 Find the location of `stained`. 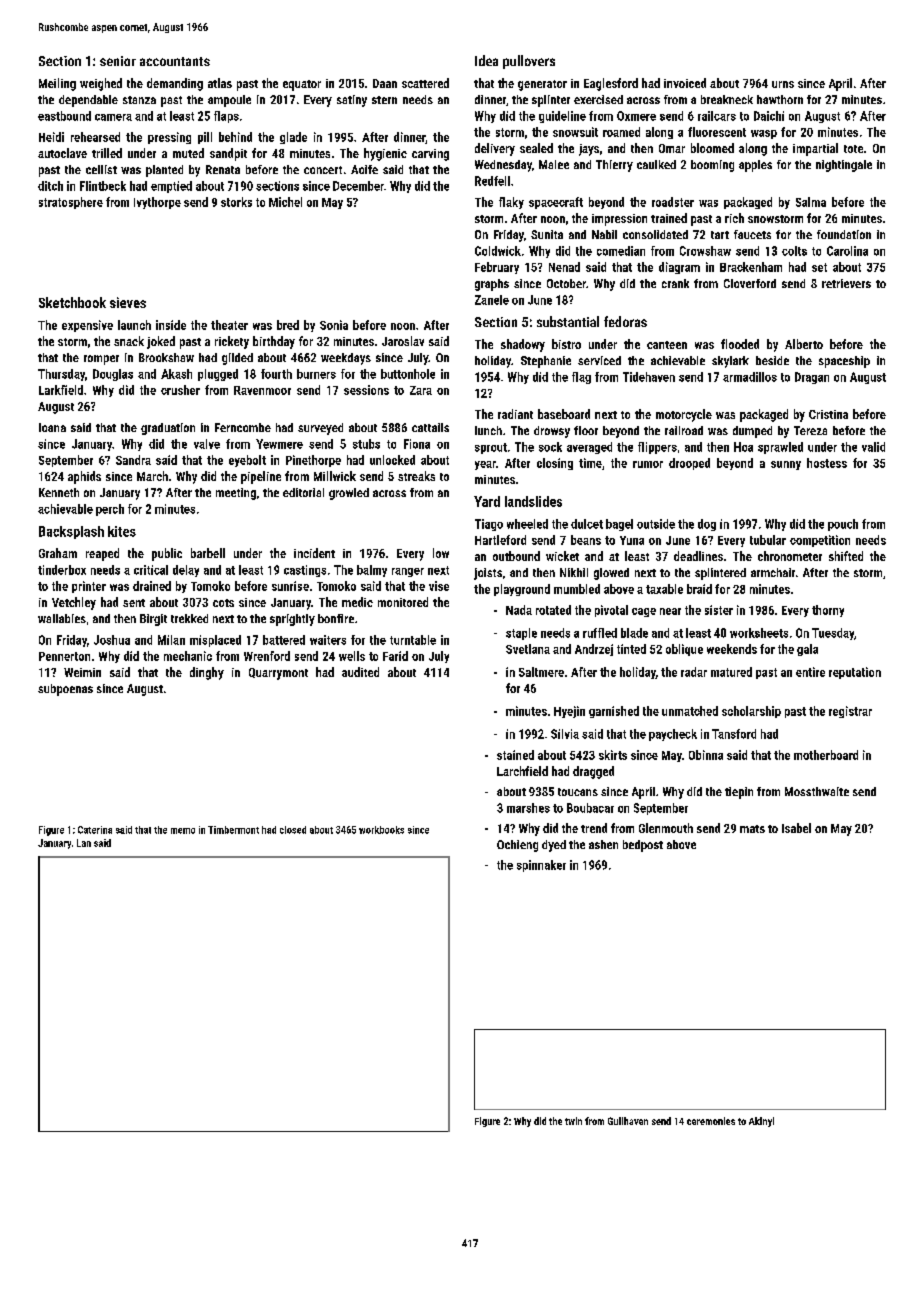

stained is located at coordinates (515, 755).
